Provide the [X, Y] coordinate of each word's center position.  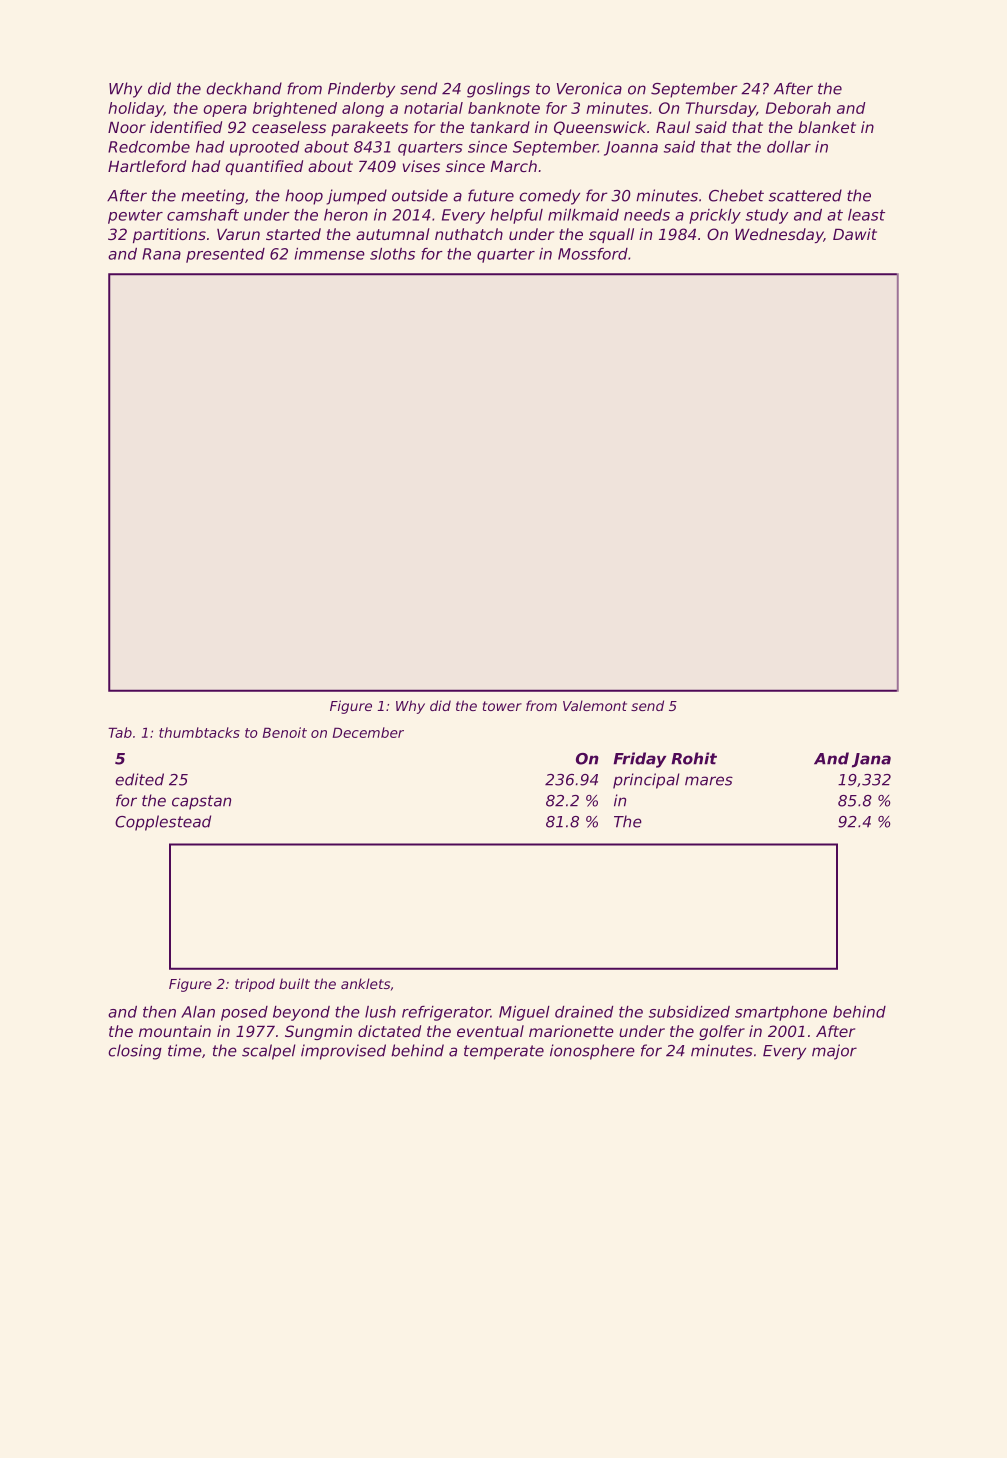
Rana [161, 254]
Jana [871, 760]
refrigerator [446, 1013]
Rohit [694, 758]
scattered [805, 195]
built [294, 983]
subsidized [689, 1012]
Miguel [524, 1013]
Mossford [593, 254]
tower [502, 706]
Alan [198, 1012]
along [363, 109]
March [514, 166]
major [834, 1052]
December [368, 732]
